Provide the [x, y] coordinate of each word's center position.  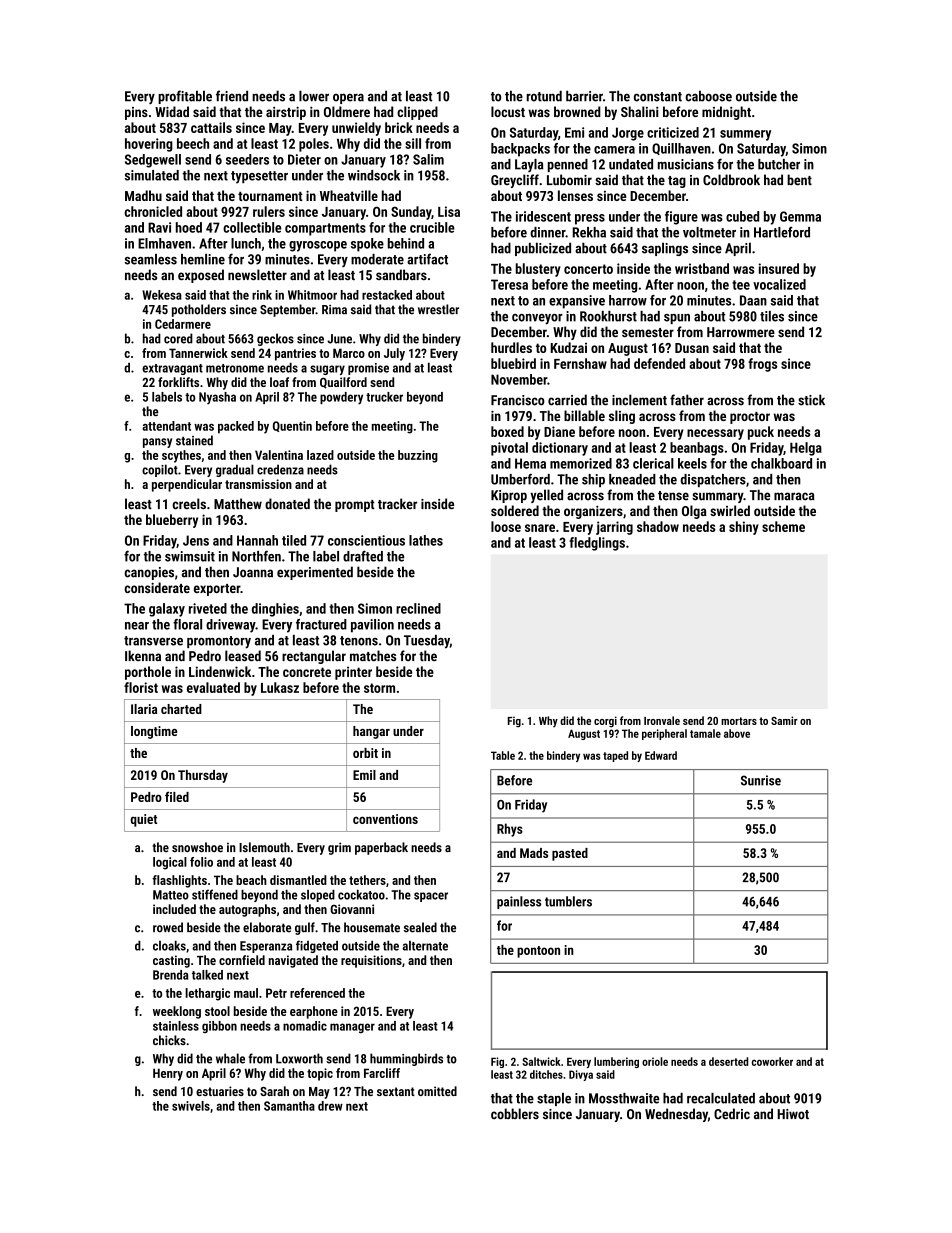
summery [745, 135]
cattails [211, 127]
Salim [428, 159]
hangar [371, 732]
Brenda [170, 975]
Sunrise [761, 780]
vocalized [779, 284]
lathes [426, 540]
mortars [739, 721]
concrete [307, 672]
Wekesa [162, 295]
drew [330, 1106]
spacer [431, 897]
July [394, 354]
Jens [196, 540]
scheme [783, 526]
